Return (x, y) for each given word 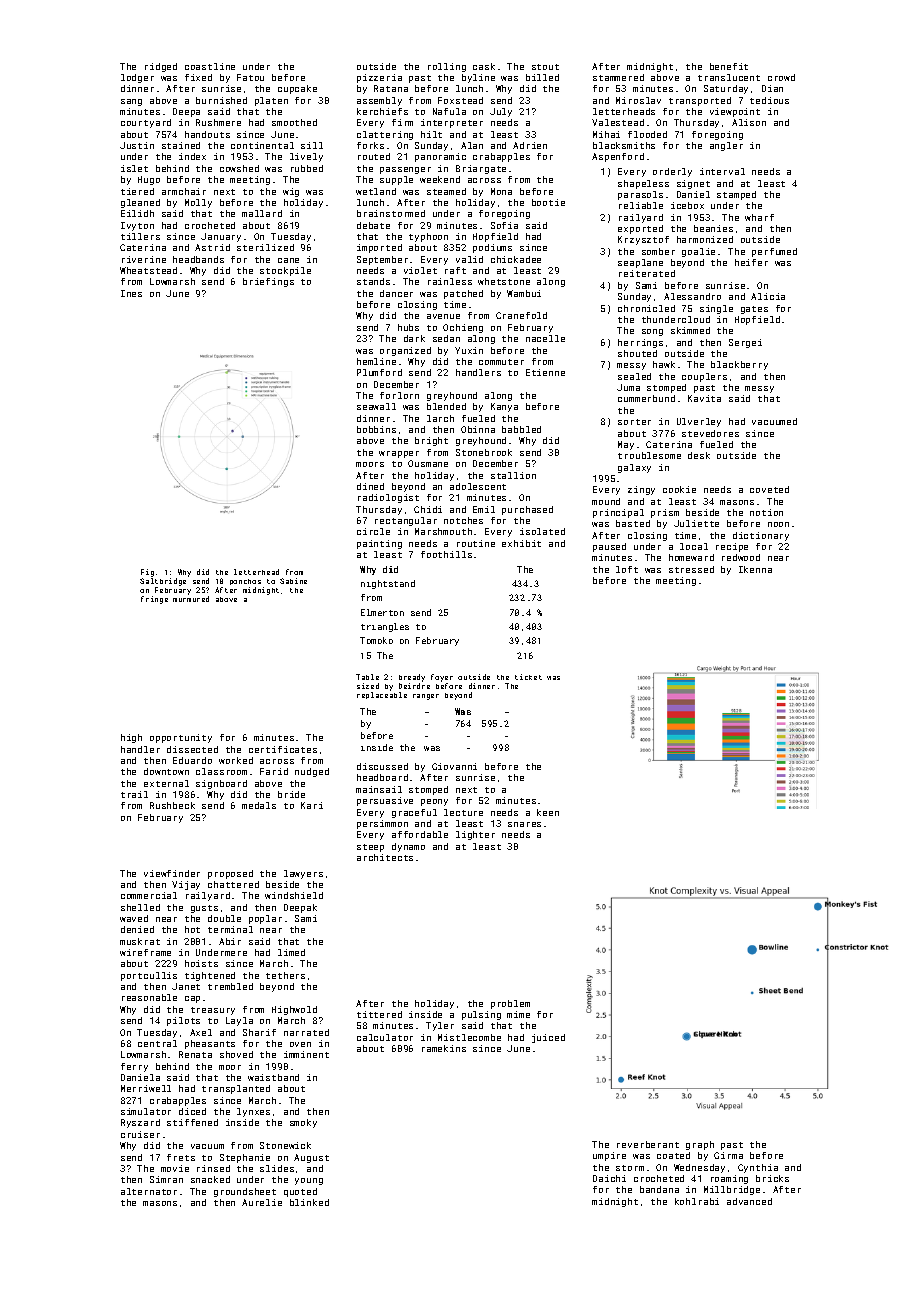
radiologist (388, 498)
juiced (548, 1038)
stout (545, 67)
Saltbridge (163, 582)
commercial (149, 895)
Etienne (545, 372)
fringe (154, 600)
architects (385, 857)
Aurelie (262, 1202)
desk (699, 455)
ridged (161, 67)
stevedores (710, 433)
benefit (729, 66)
